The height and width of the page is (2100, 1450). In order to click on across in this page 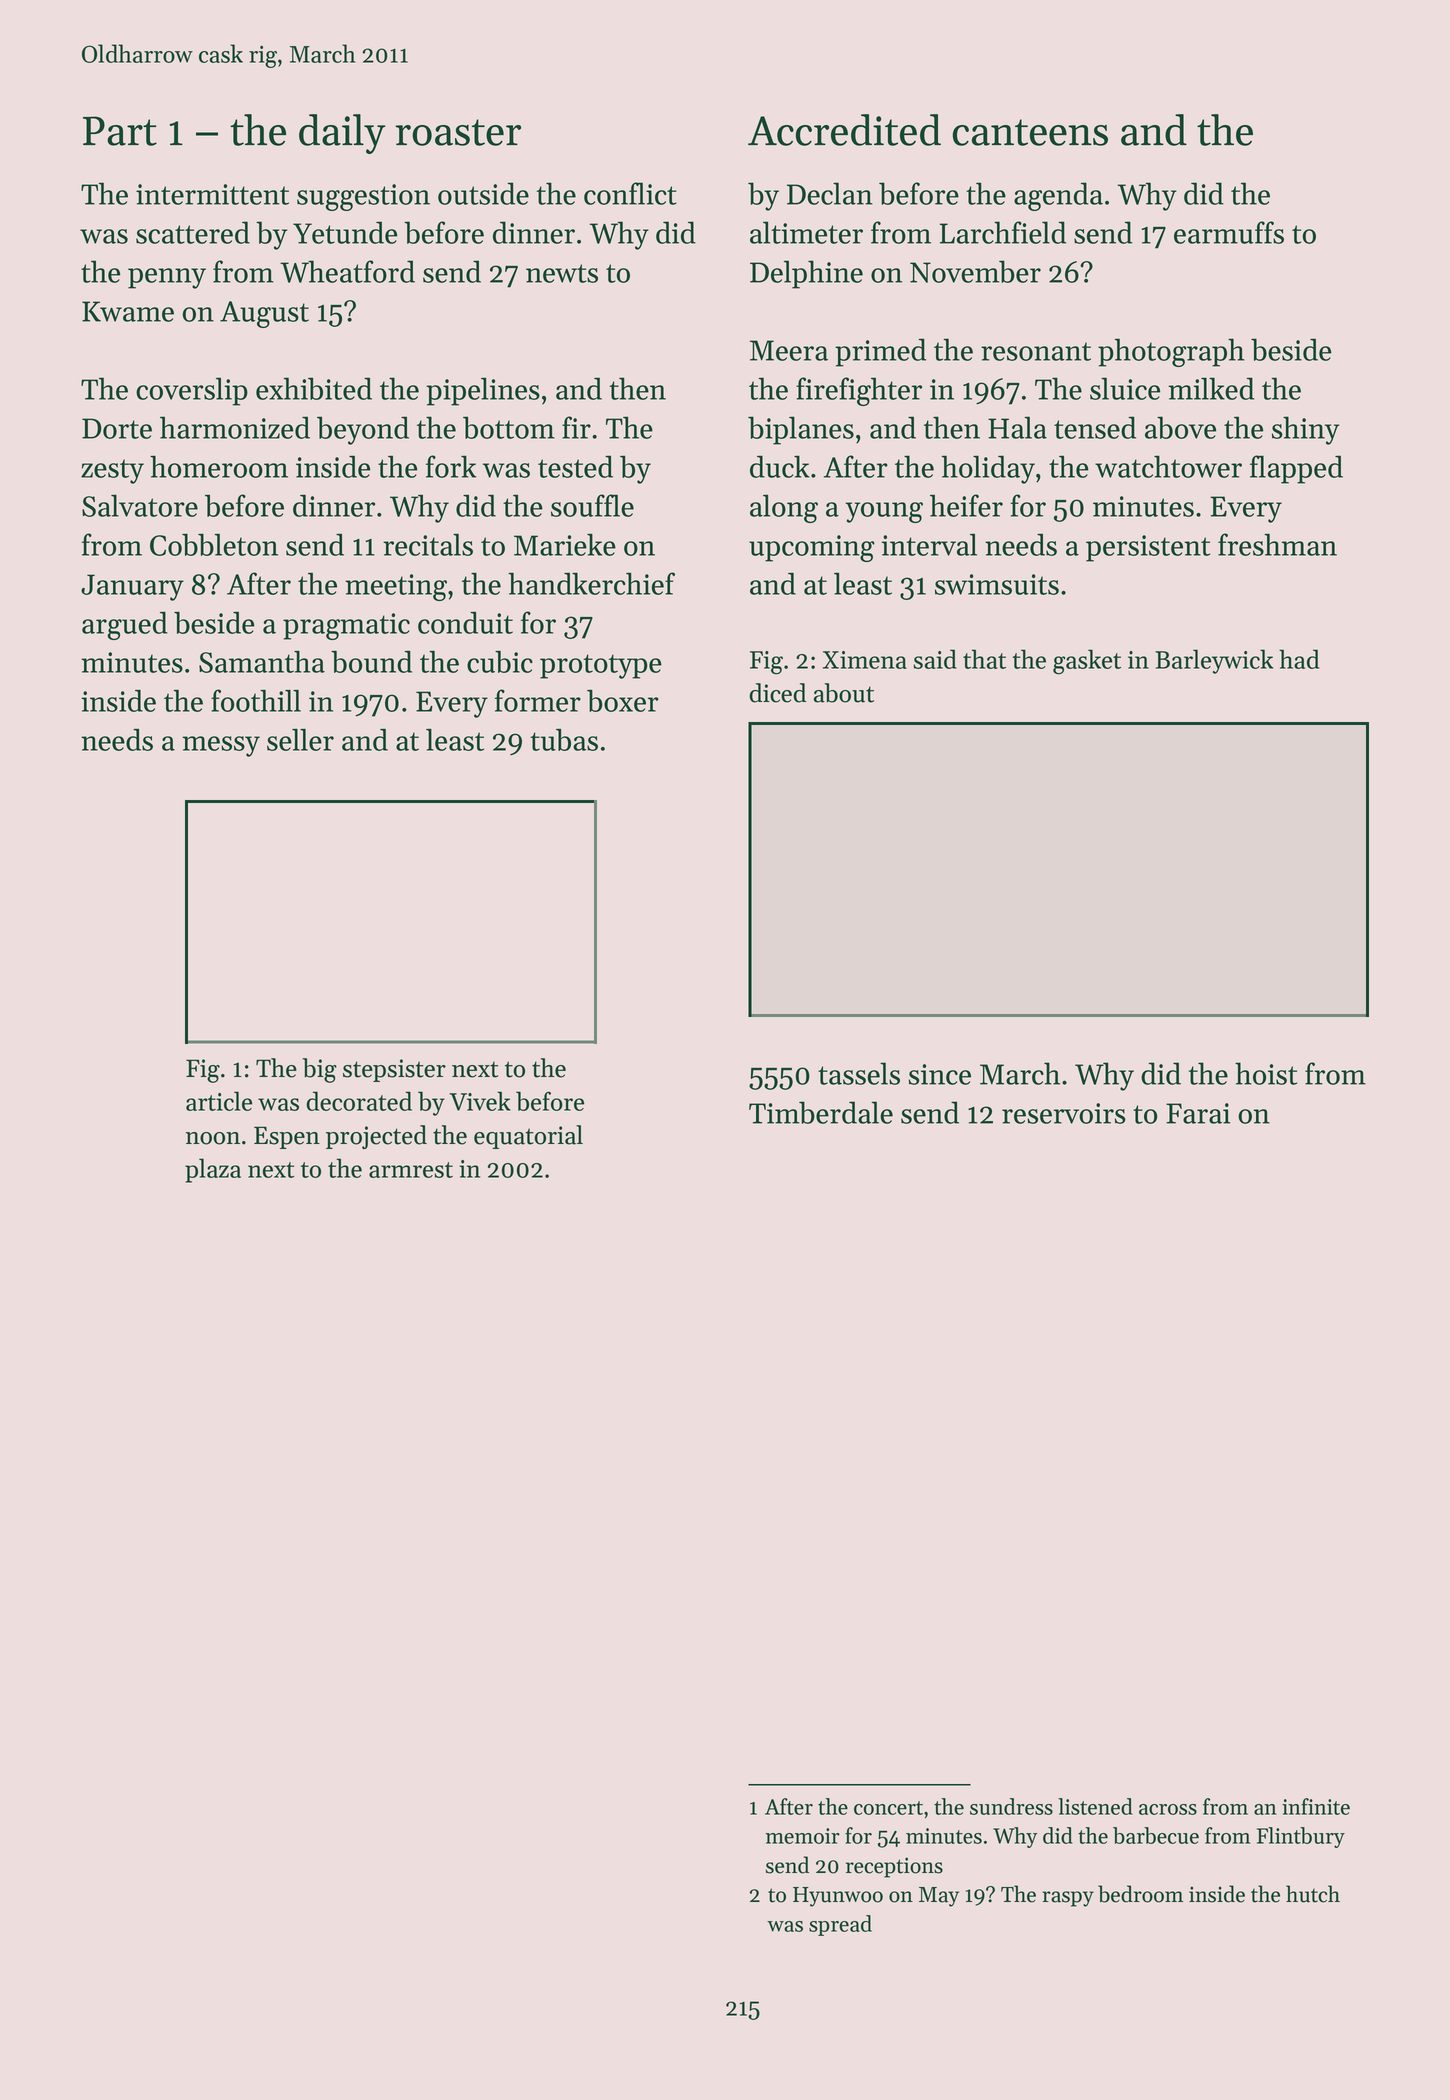, I will do `click(1168, 1809)`.
